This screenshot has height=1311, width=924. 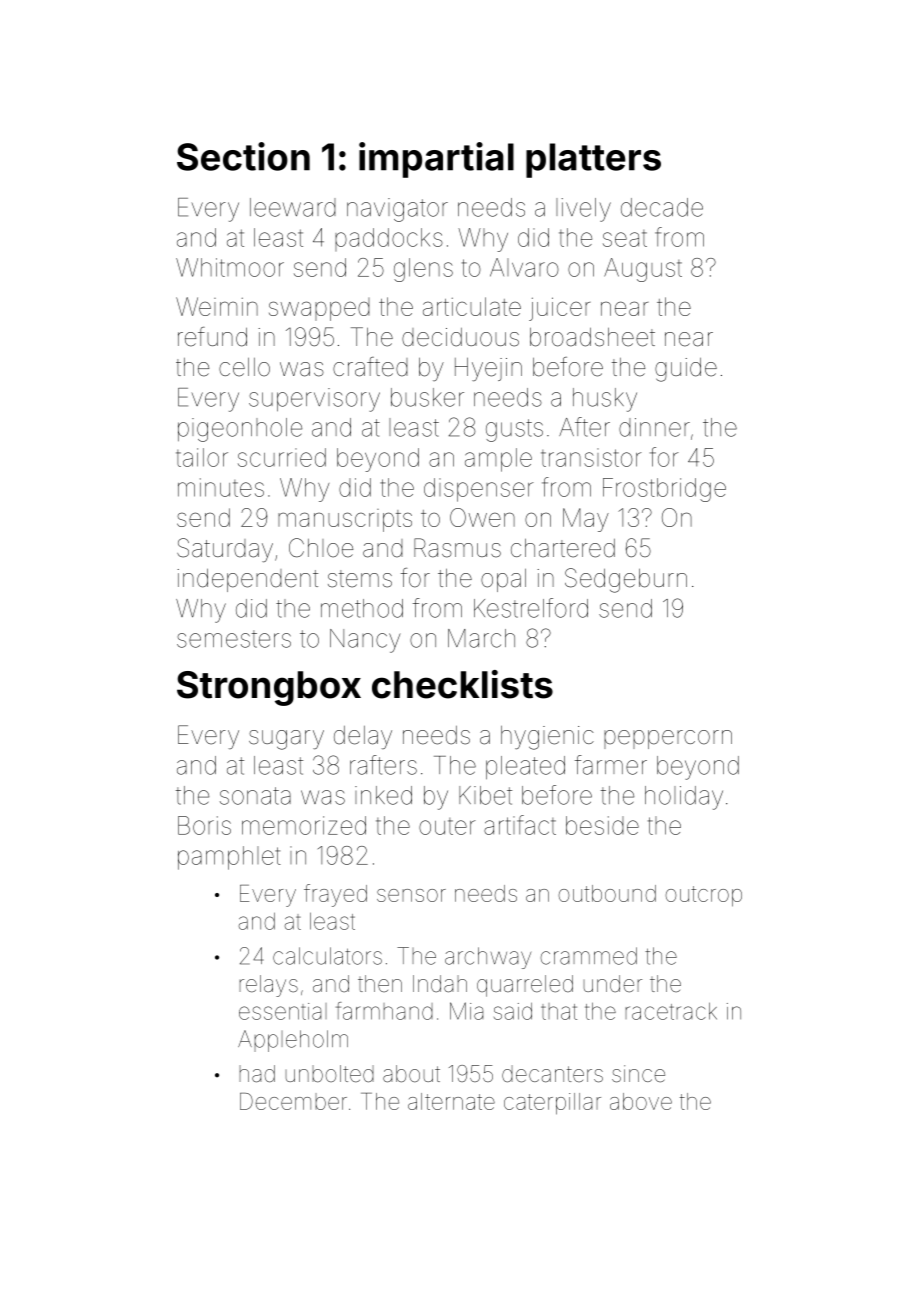 I want to click on decade, so click(x=662, y=207).
